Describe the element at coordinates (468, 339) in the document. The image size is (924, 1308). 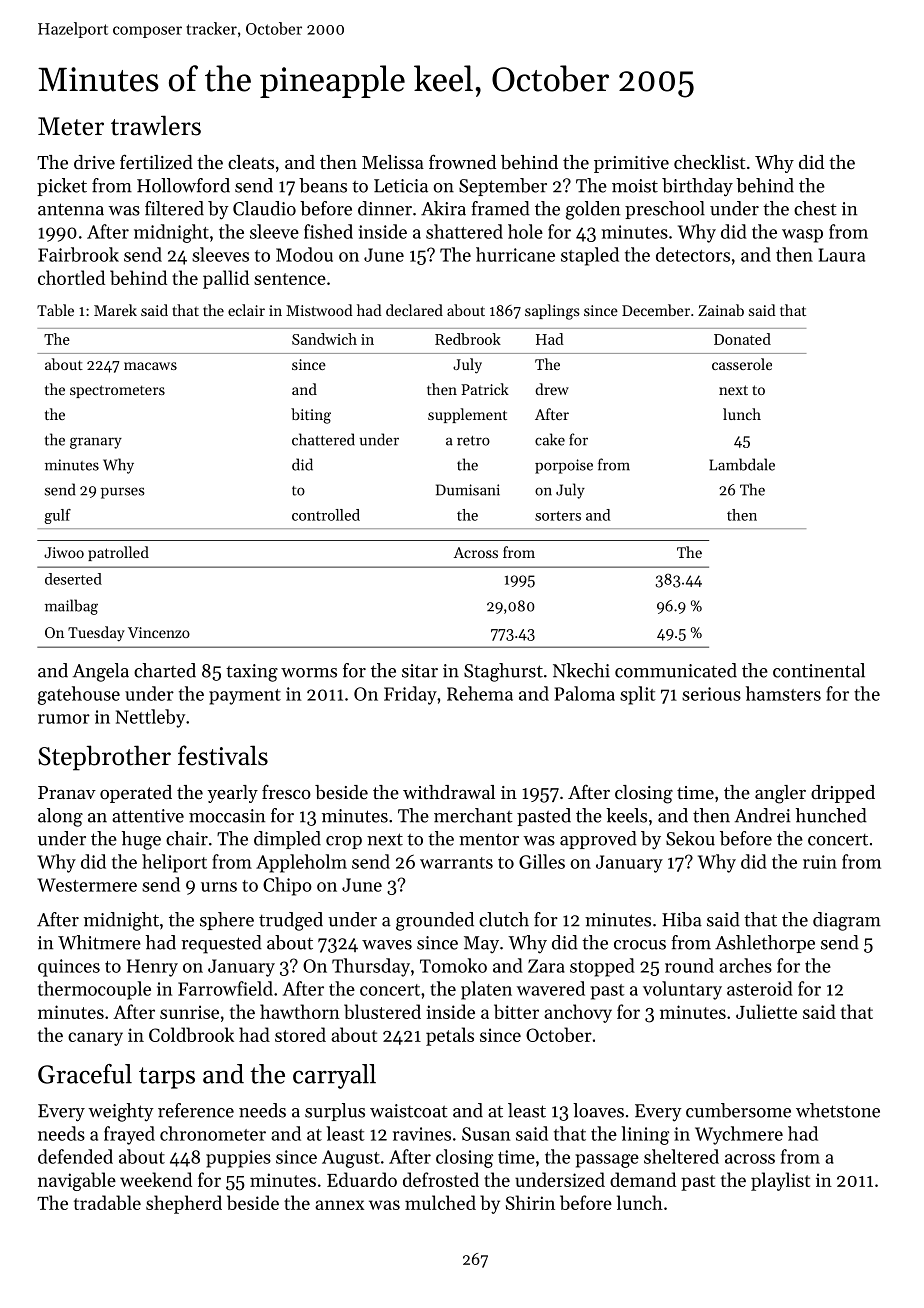
I see `Redbrook` at that location.
